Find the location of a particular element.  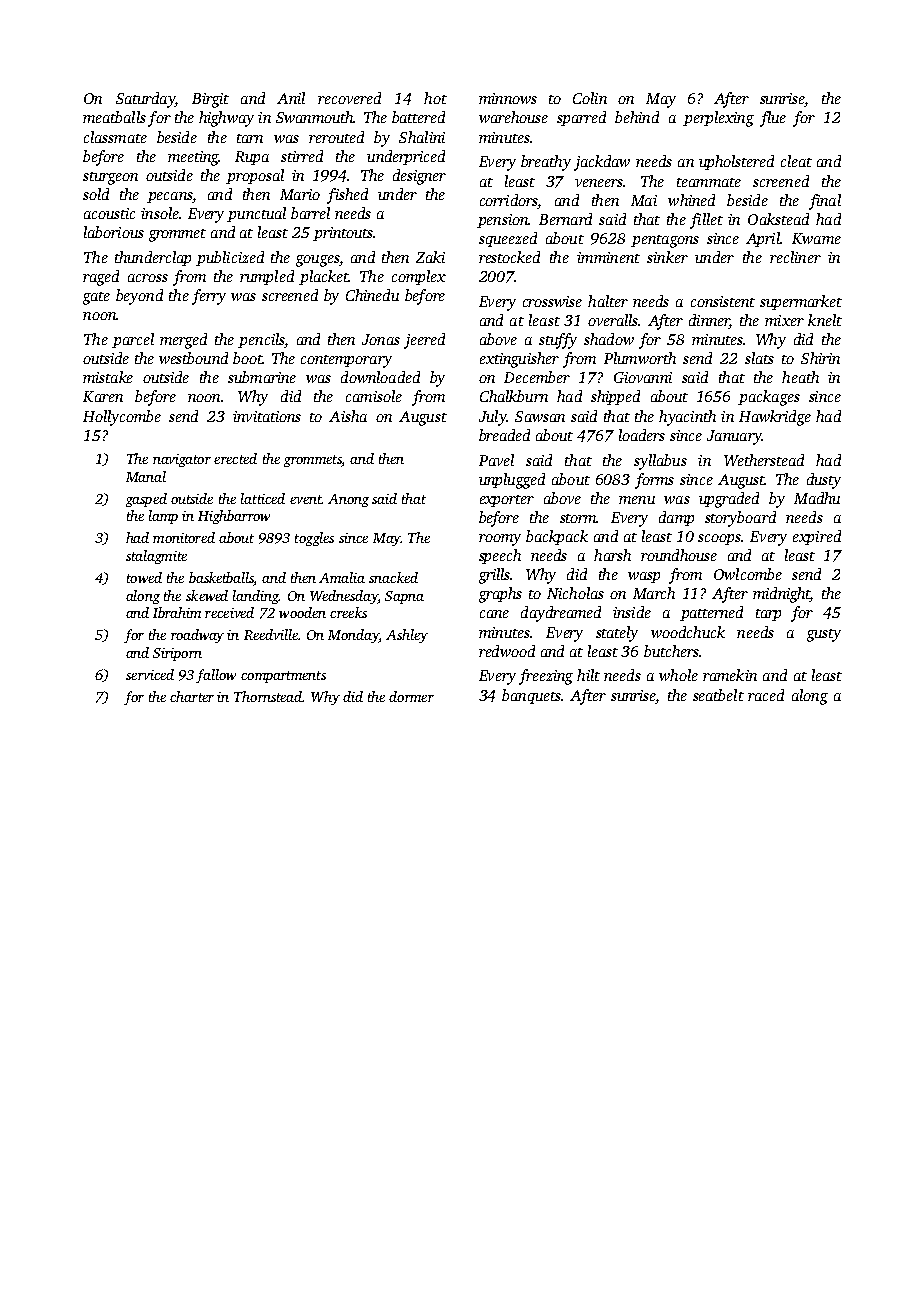

Amalia is located at coordinates (342, 577).
